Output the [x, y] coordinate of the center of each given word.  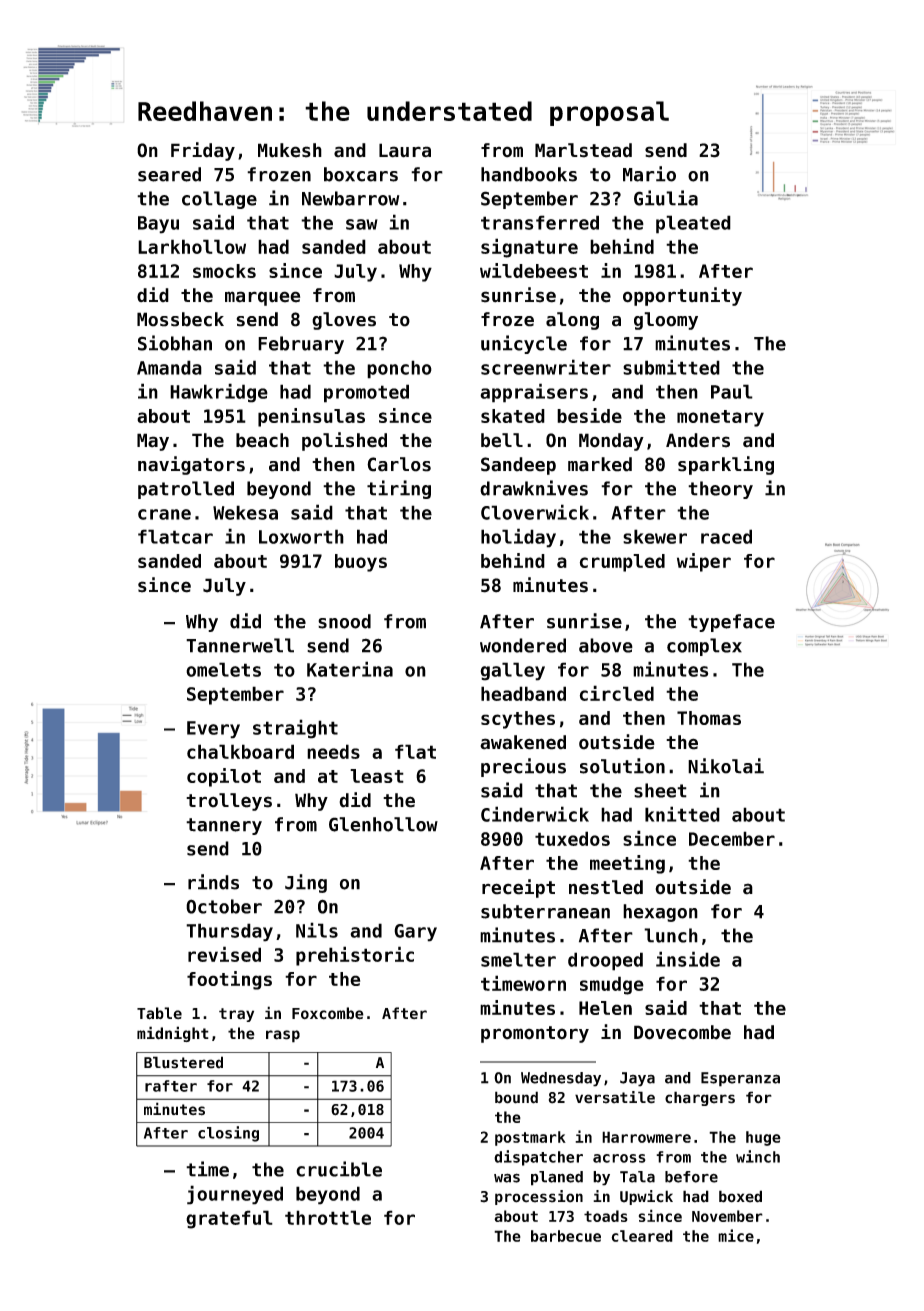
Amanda [169, 367]
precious [523, 767]
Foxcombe [328, 1013]
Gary [415, 933]
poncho [399, 369]
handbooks [529, 174]
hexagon [660, 913]
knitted [682, 814]
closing [228, 1134]
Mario [649, 174]
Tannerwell [240, 645]
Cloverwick [535, 512]
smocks [224, 271]
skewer [655, 536]
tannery [224, 826]
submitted [671, 367]
